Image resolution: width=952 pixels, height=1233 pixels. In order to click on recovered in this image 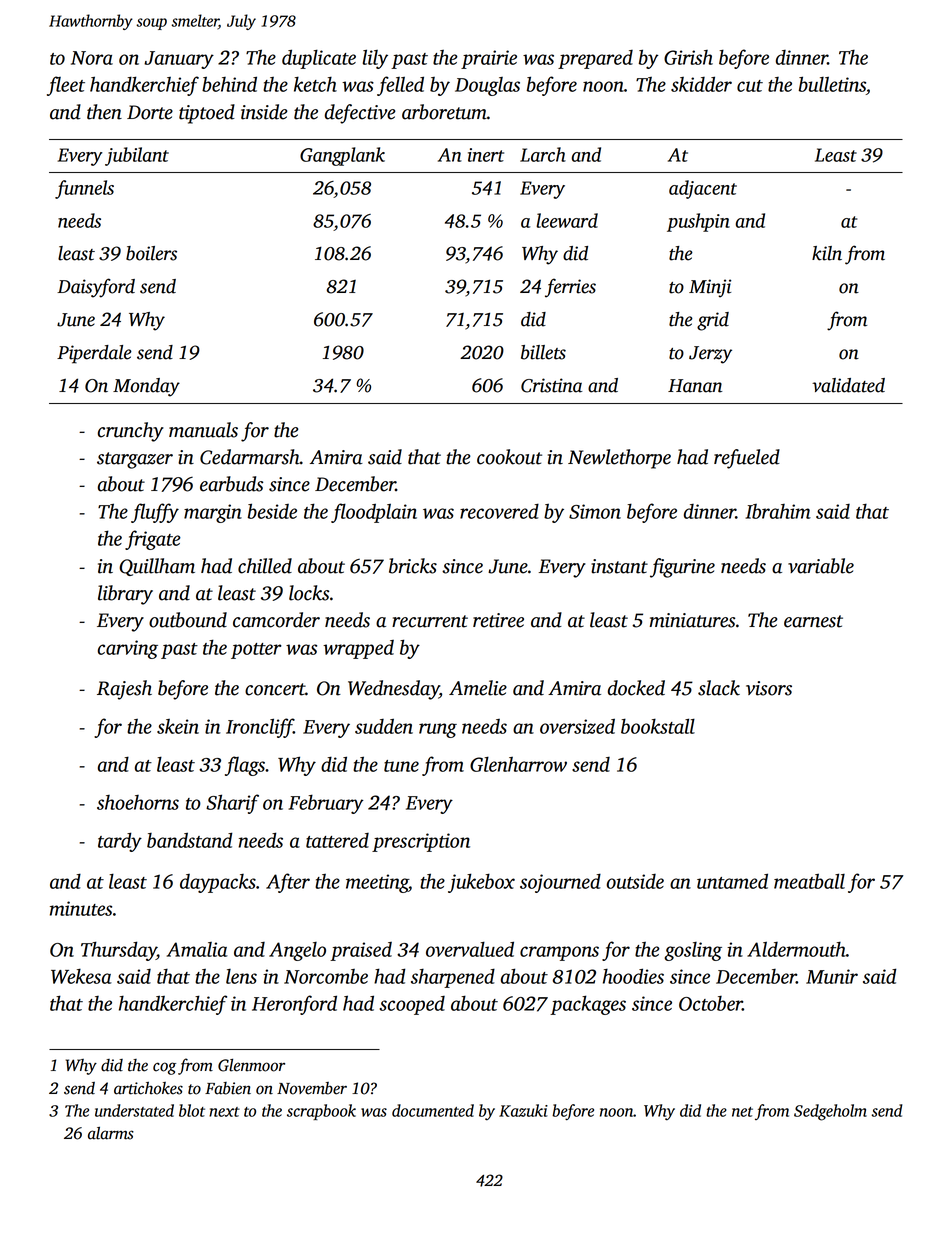, I will do `click(499, 511)`.
